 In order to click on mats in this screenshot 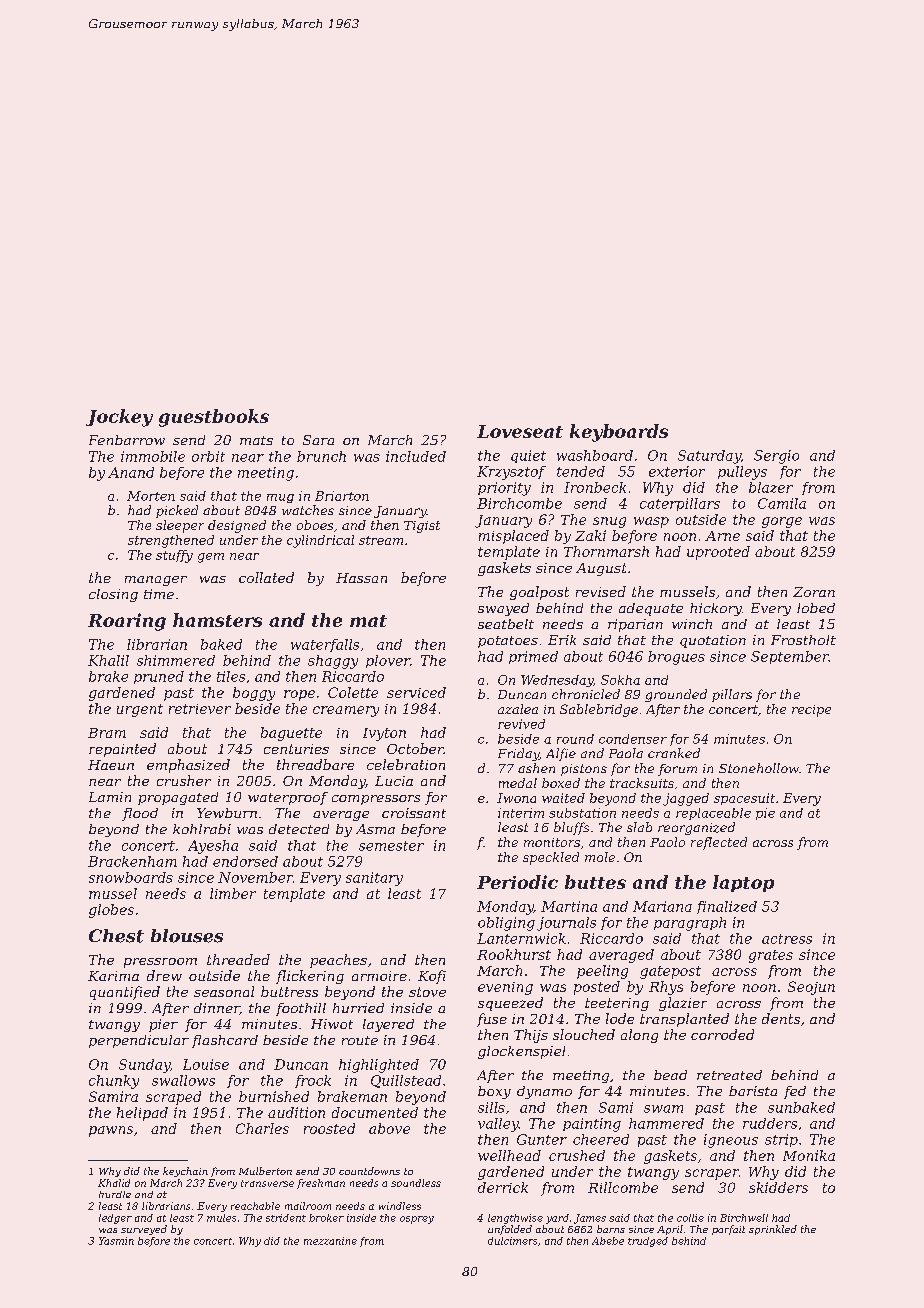, I will do `click(256, 440)`.
